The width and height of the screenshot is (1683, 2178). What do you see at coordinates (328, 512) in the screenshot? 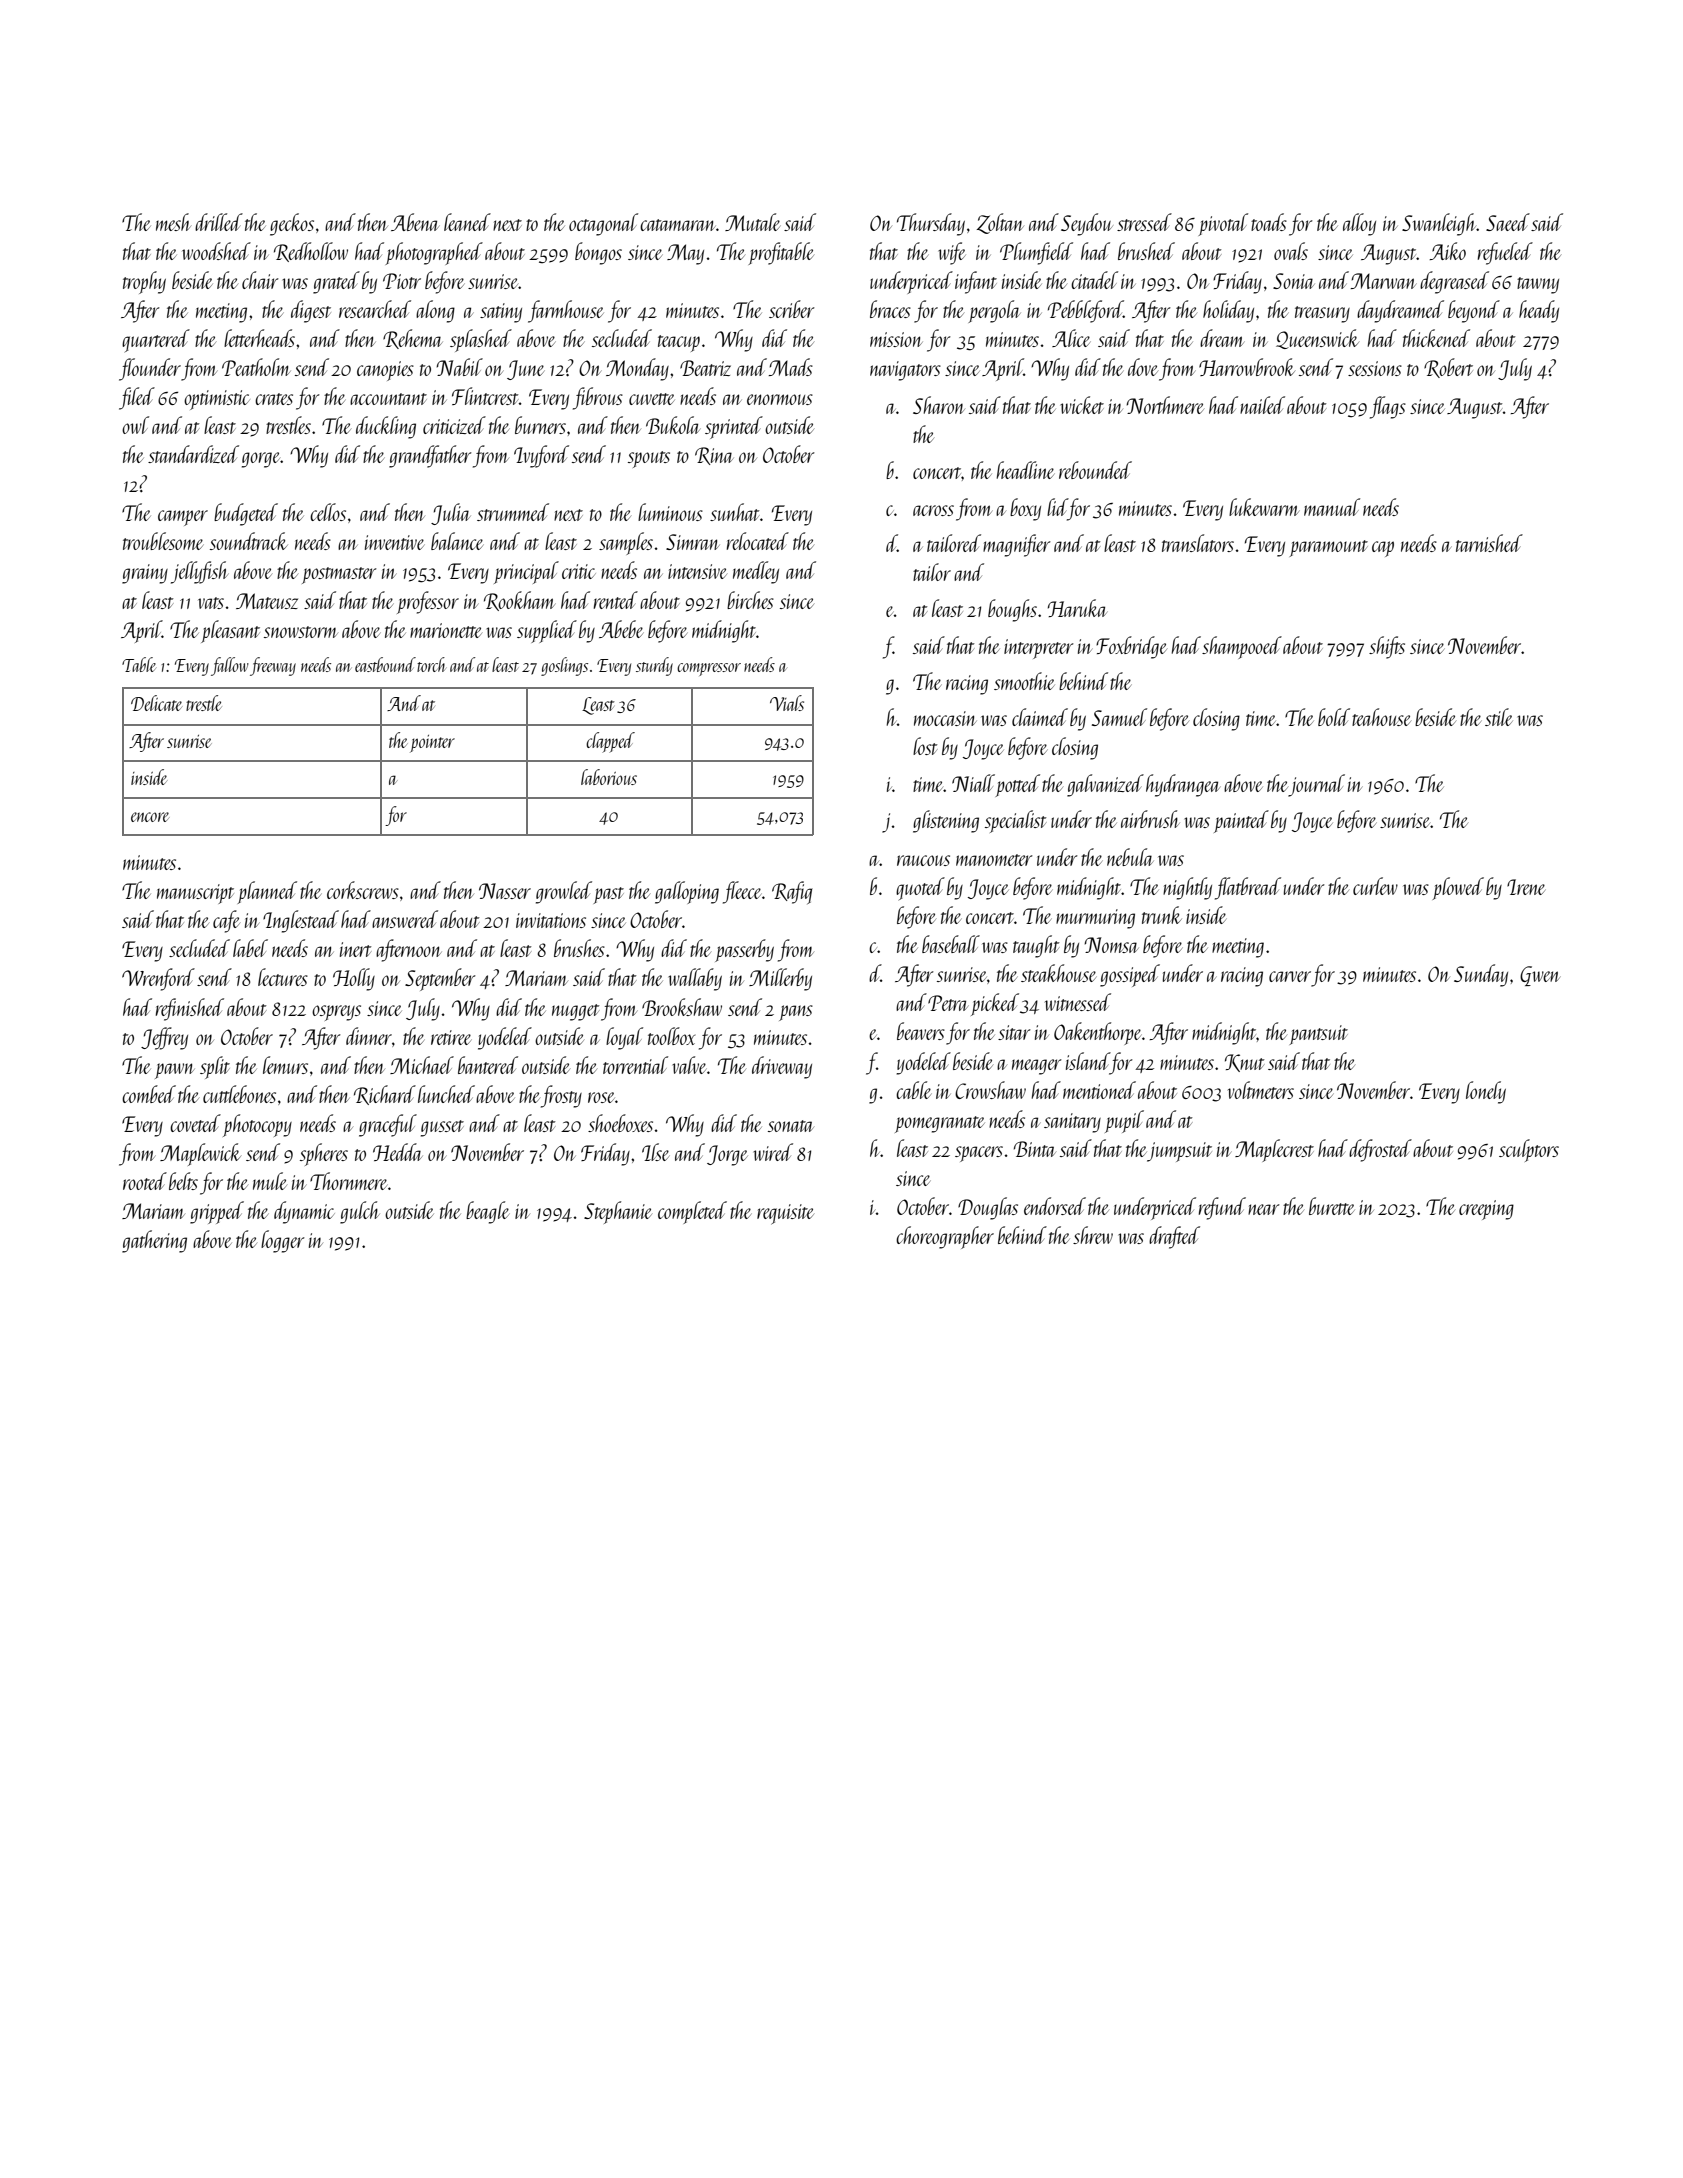
I see `cellos` at bounding box center [328, 512].
